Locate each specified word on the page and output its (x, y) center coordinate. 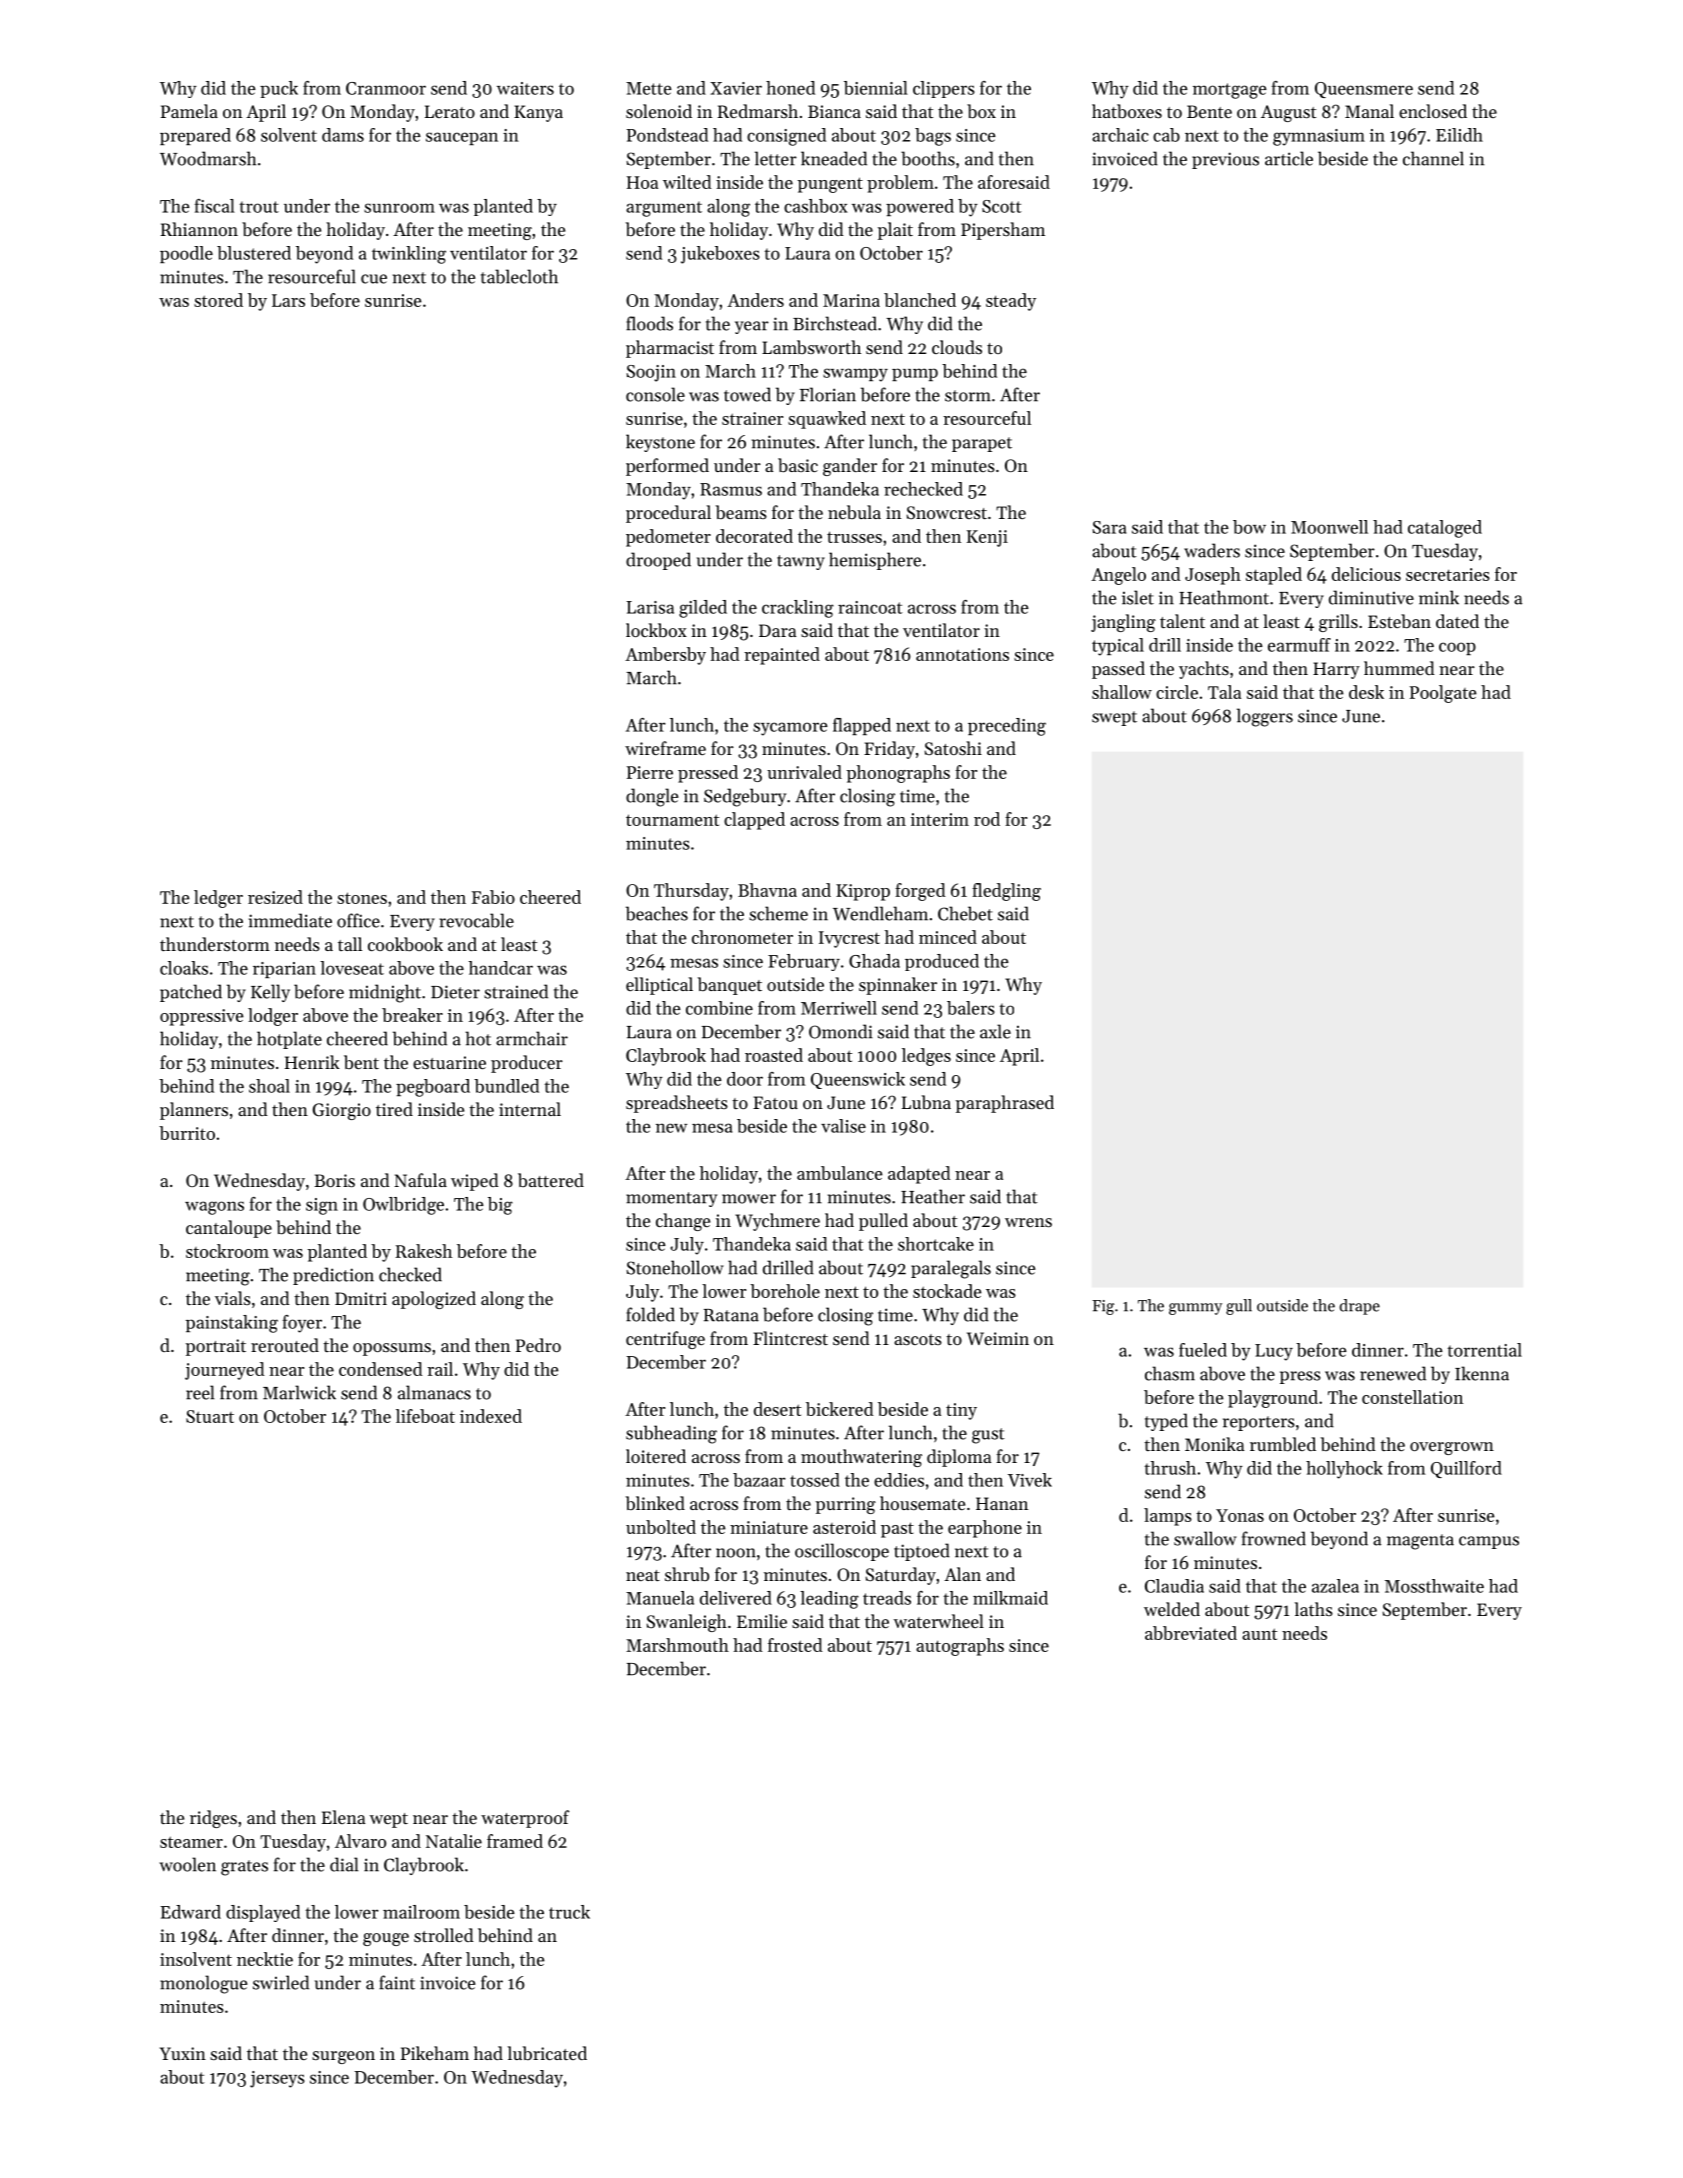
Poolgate (1443, 694)
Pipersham (1003, 231)
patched (191, 993)
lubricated (547, 2053)
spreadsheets (677, 1104)
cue (374, 279)
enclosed (1433, 111)
